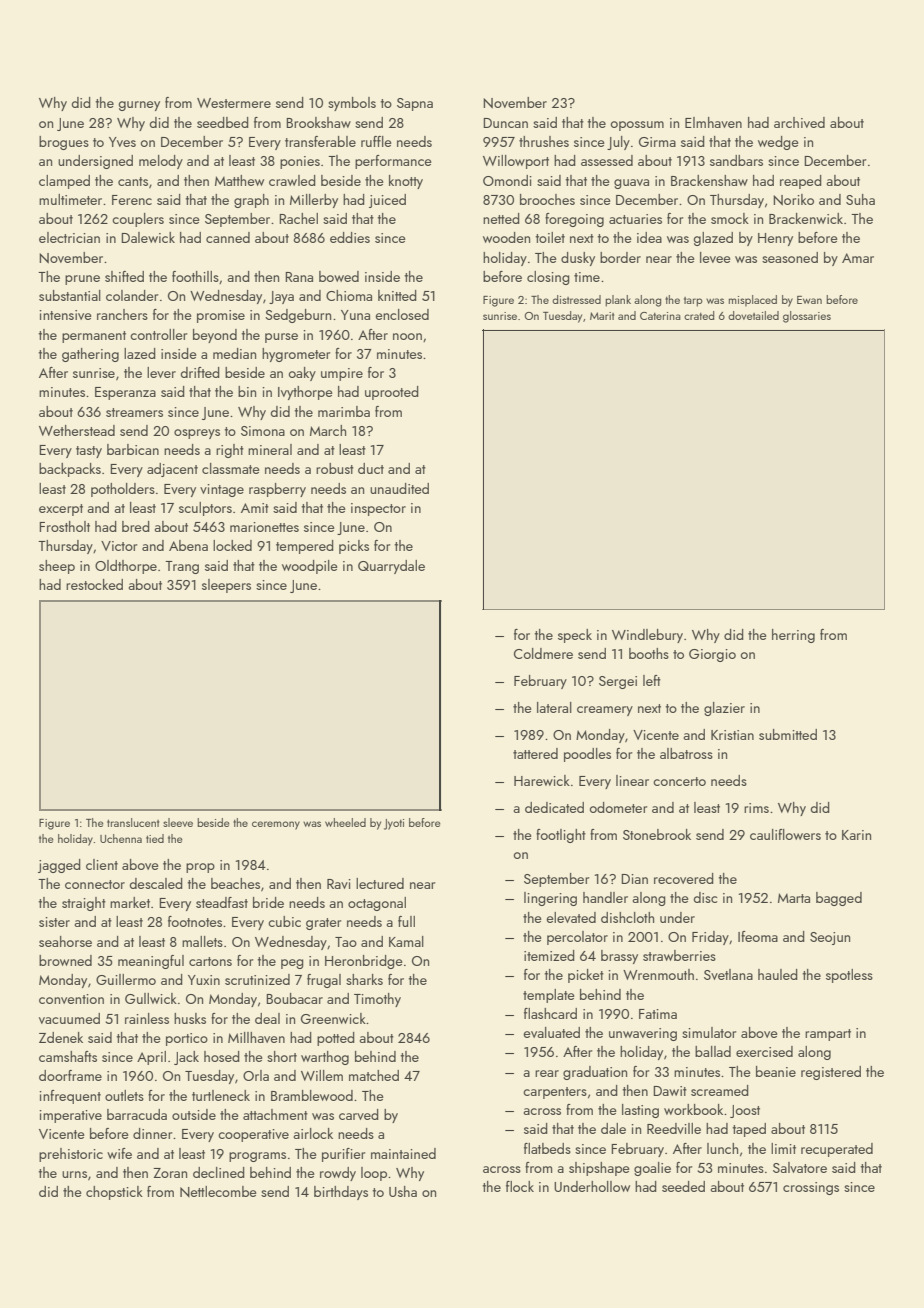  Describe the element at coordinates (393, 162) in the screenshot. I see `performance` at that location.
